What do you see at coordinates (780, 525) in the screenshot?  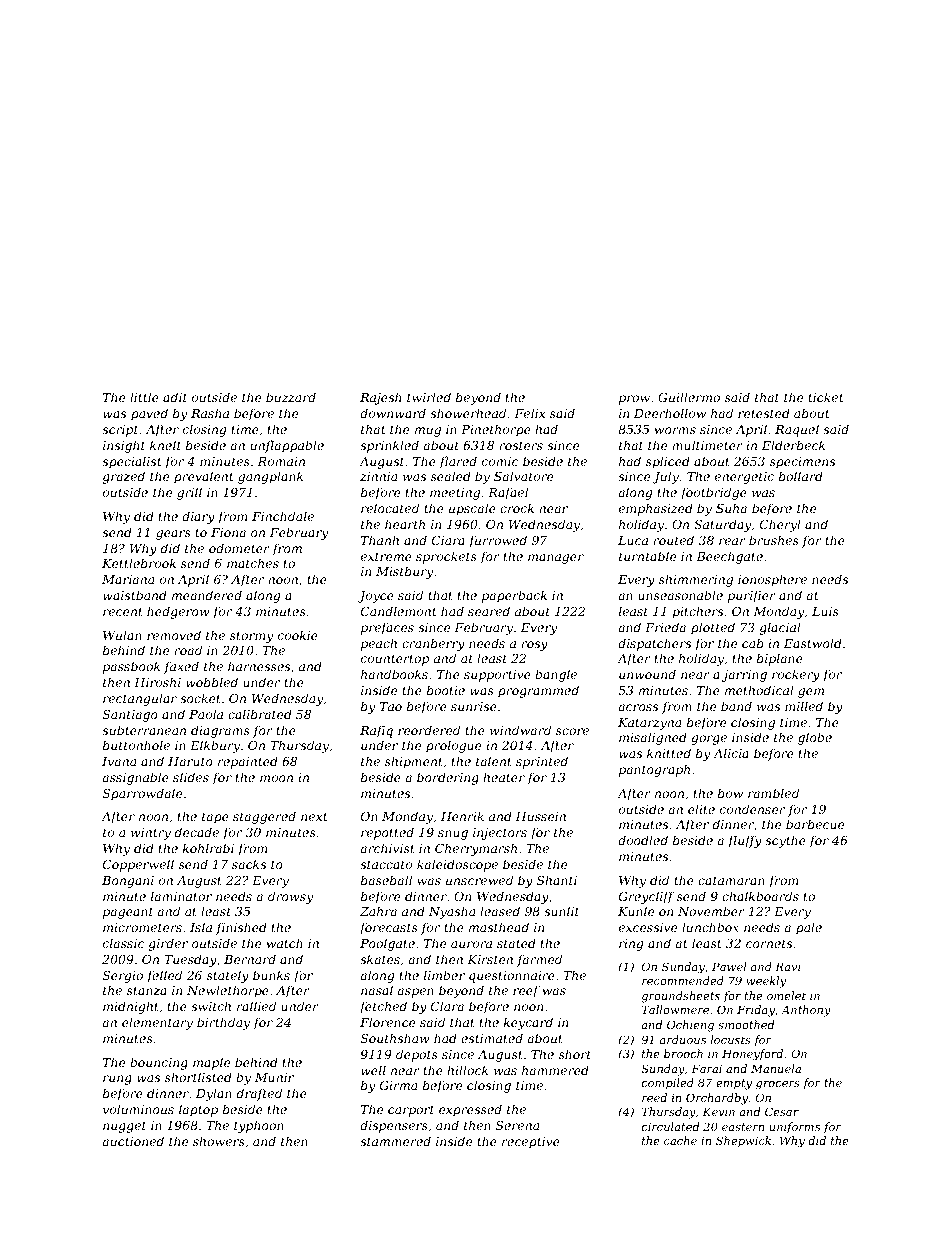 I see `Cheryl` at bounding box center [780, 525].
